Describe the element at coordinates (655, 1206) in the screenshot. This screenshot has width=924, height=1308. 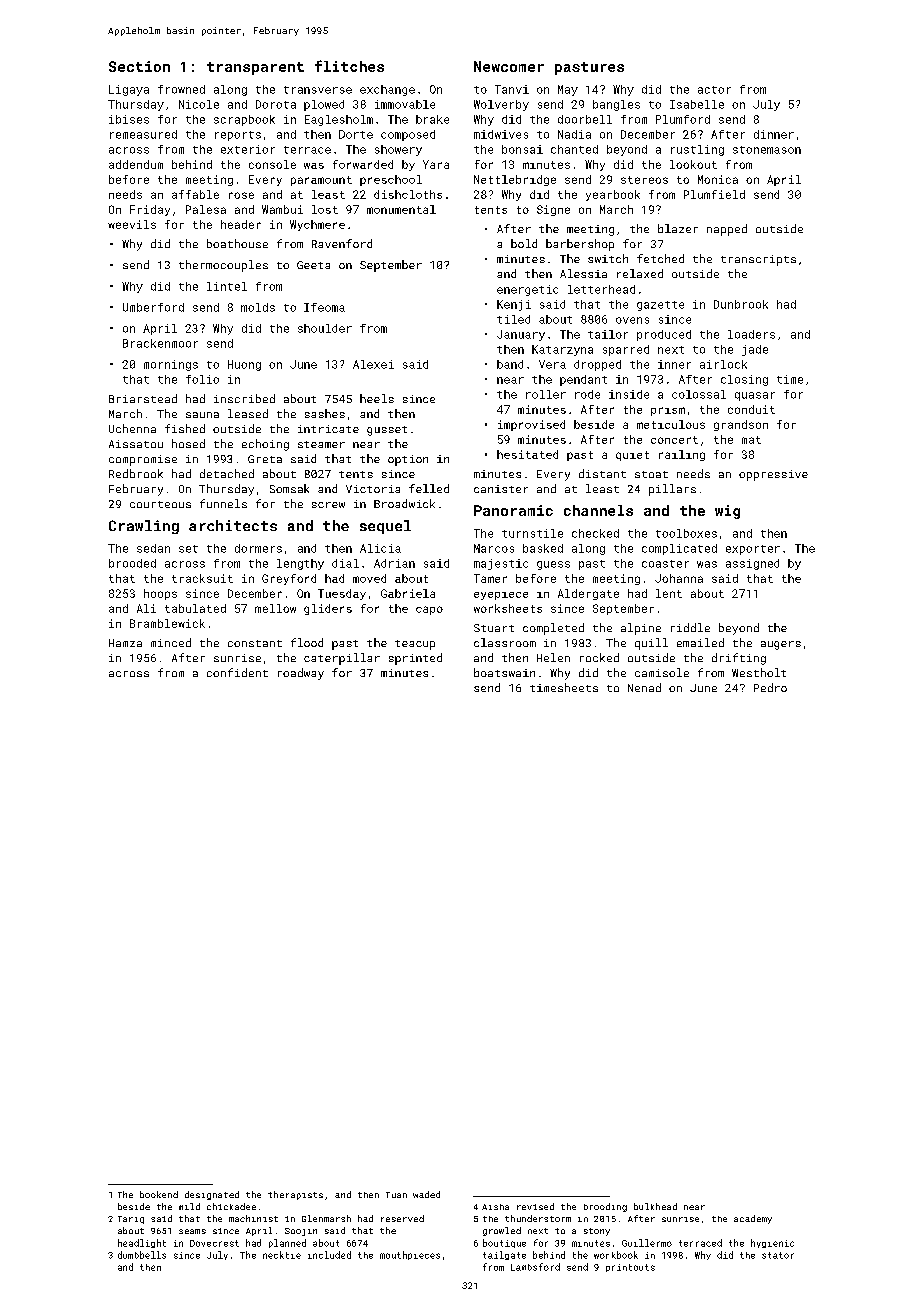
I see `bulkhead` at that location.
